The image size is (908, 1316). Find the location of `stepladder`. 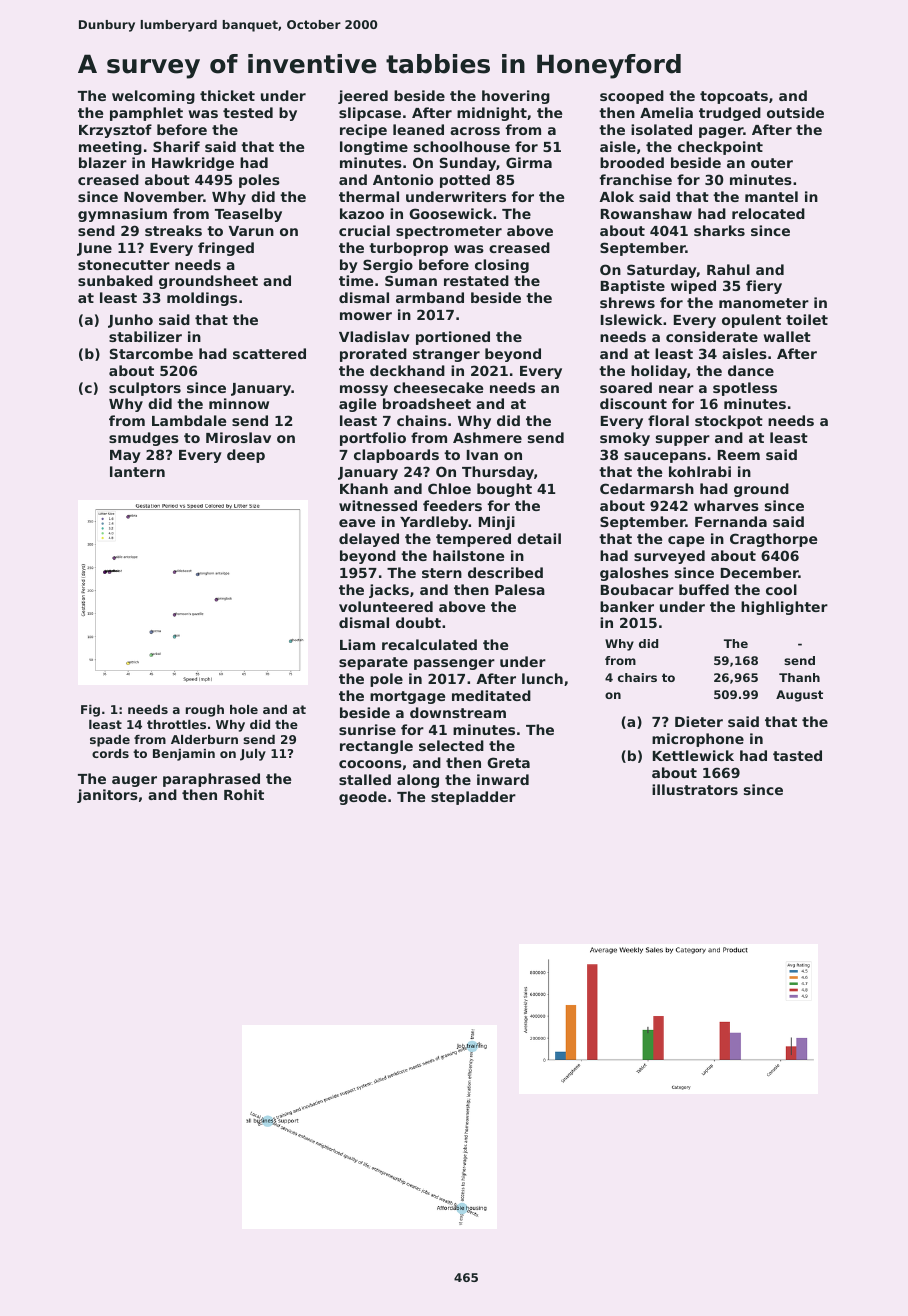

stepladder is located at coordinates (473, 798).
